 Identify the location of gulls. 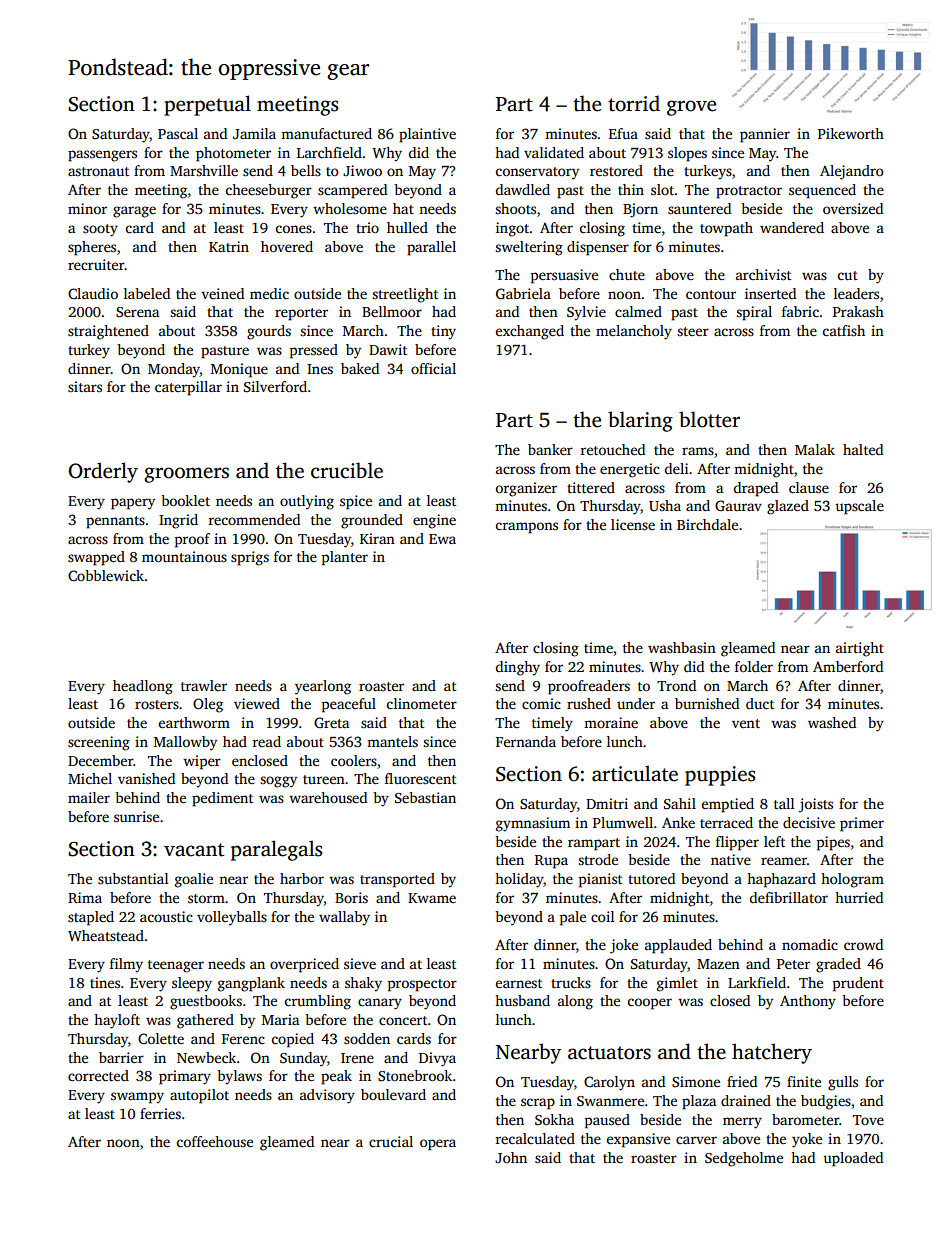
(843, 1083).
